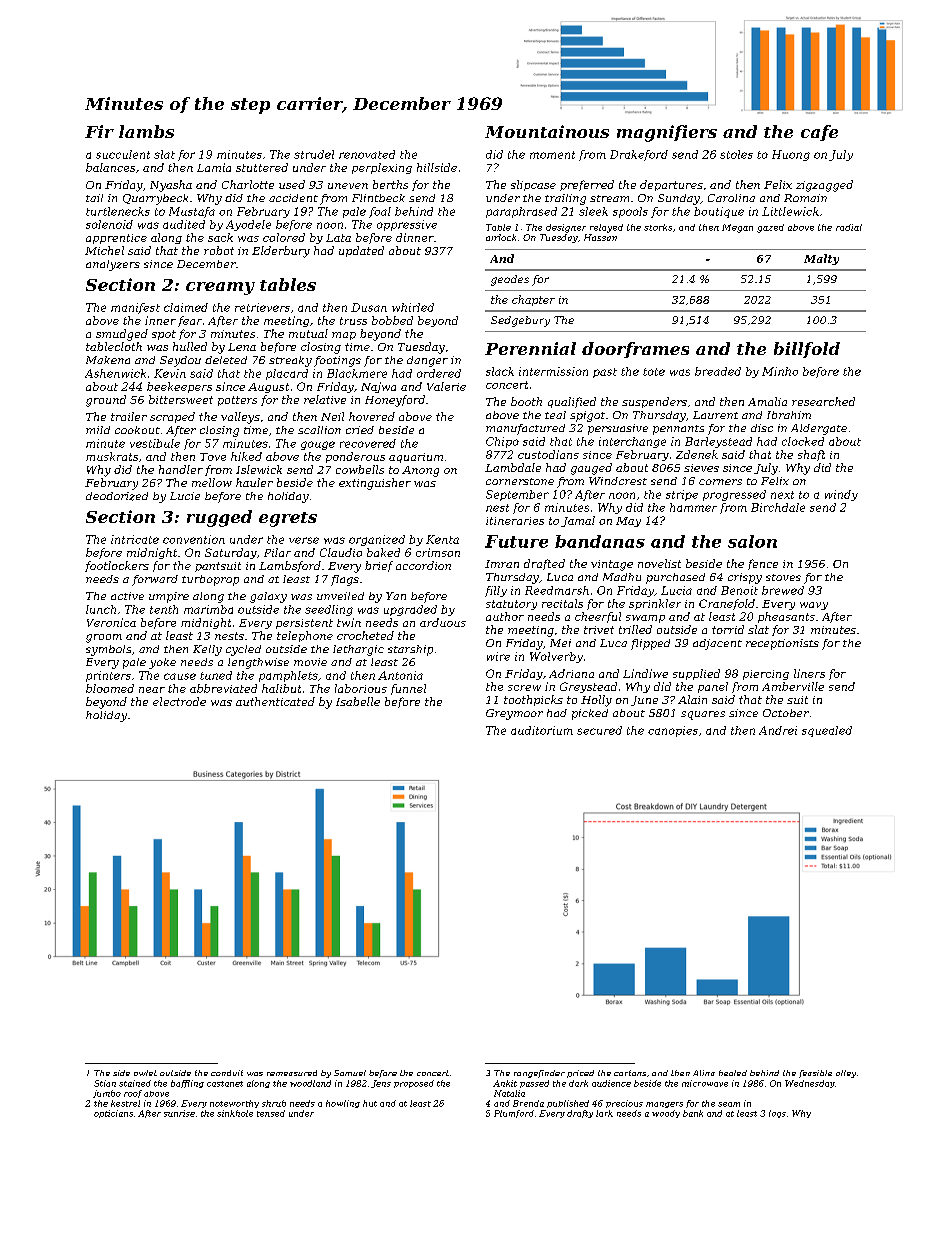  I want to click on Mountainous, so click(547, 131).
